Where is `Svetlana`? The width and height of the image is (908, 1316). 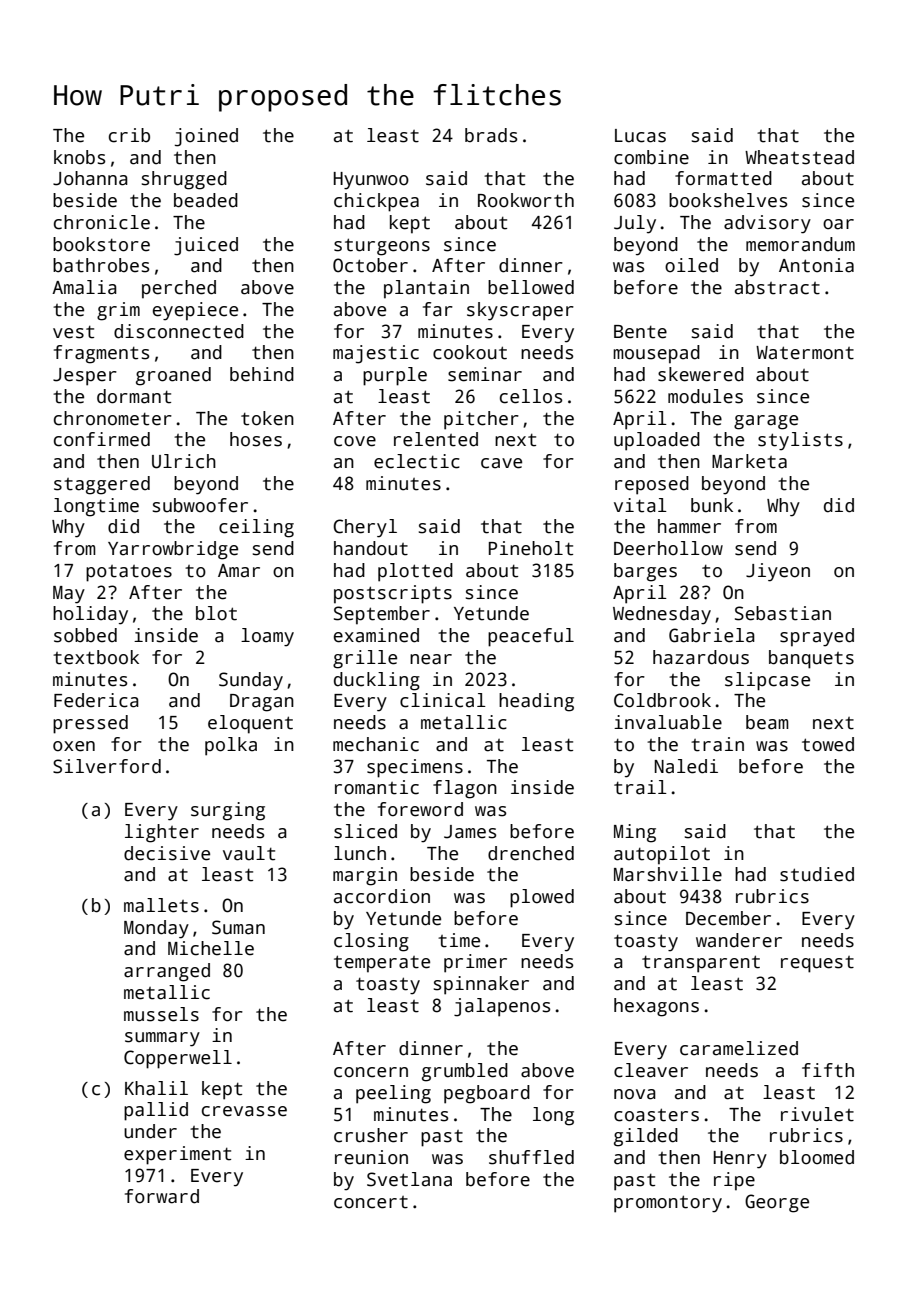 Svetlana is located at coordinates (409, 1179).
